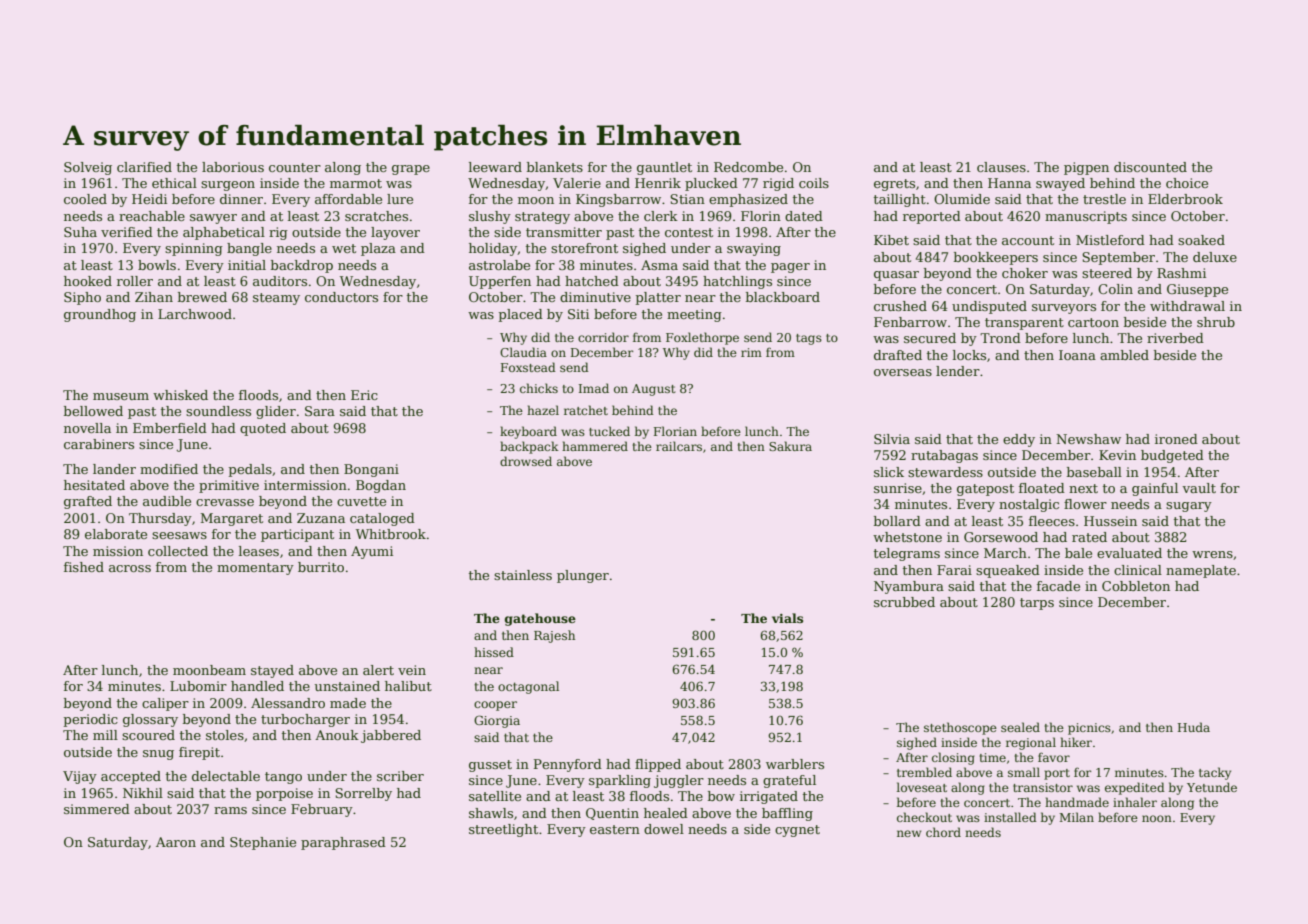 This screenshot has width=1308, height=924. Describe the element at coordinates (343, 843) in the screenshot. I see `paraphrased` at that location.
